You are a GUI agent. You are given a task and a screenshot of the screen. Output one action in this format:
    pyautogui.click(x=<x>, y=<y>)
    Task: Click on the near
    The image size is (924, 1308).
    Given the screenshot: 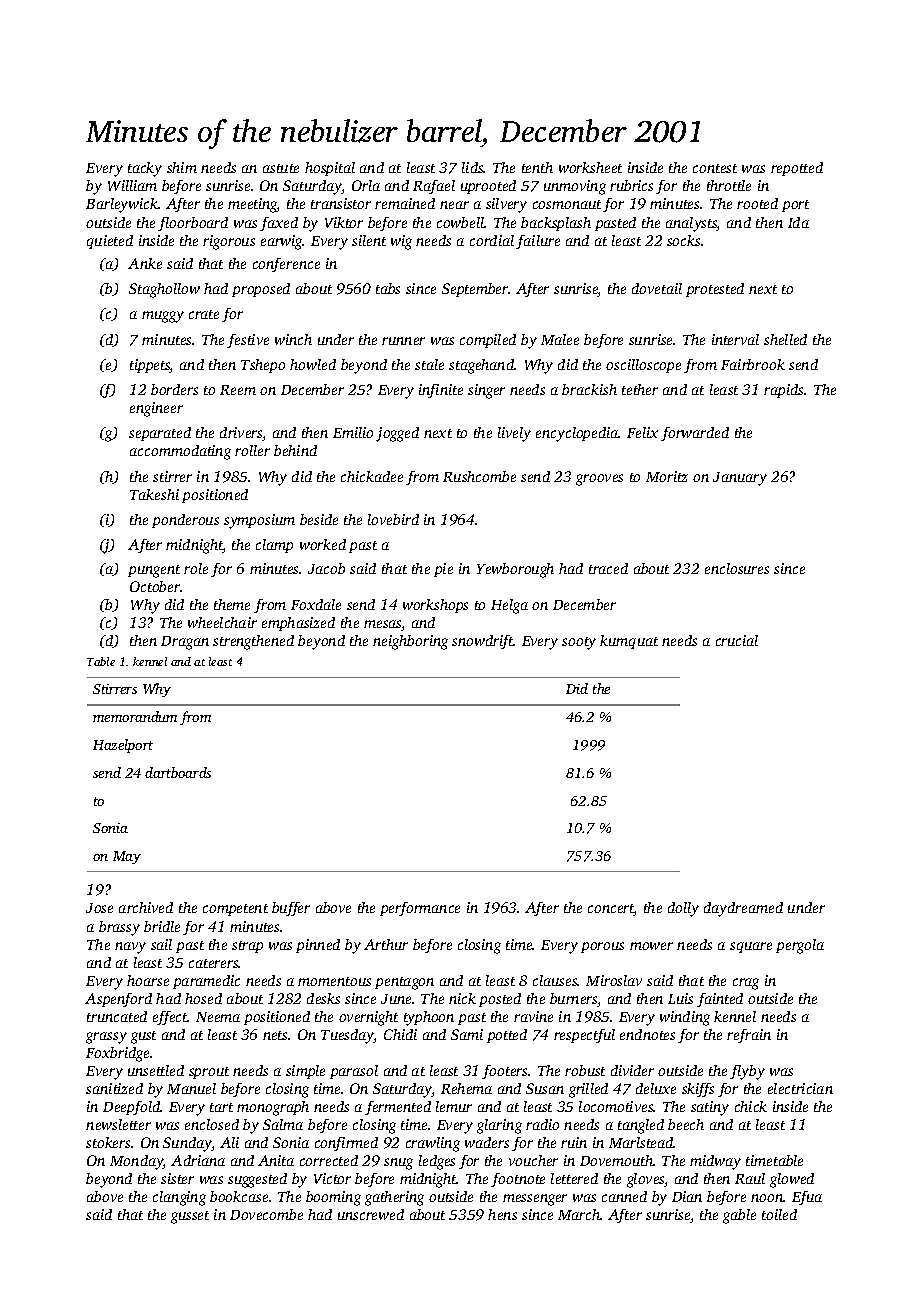 What is the action you would take?
    pyautogui.click(x=454, y=205)
